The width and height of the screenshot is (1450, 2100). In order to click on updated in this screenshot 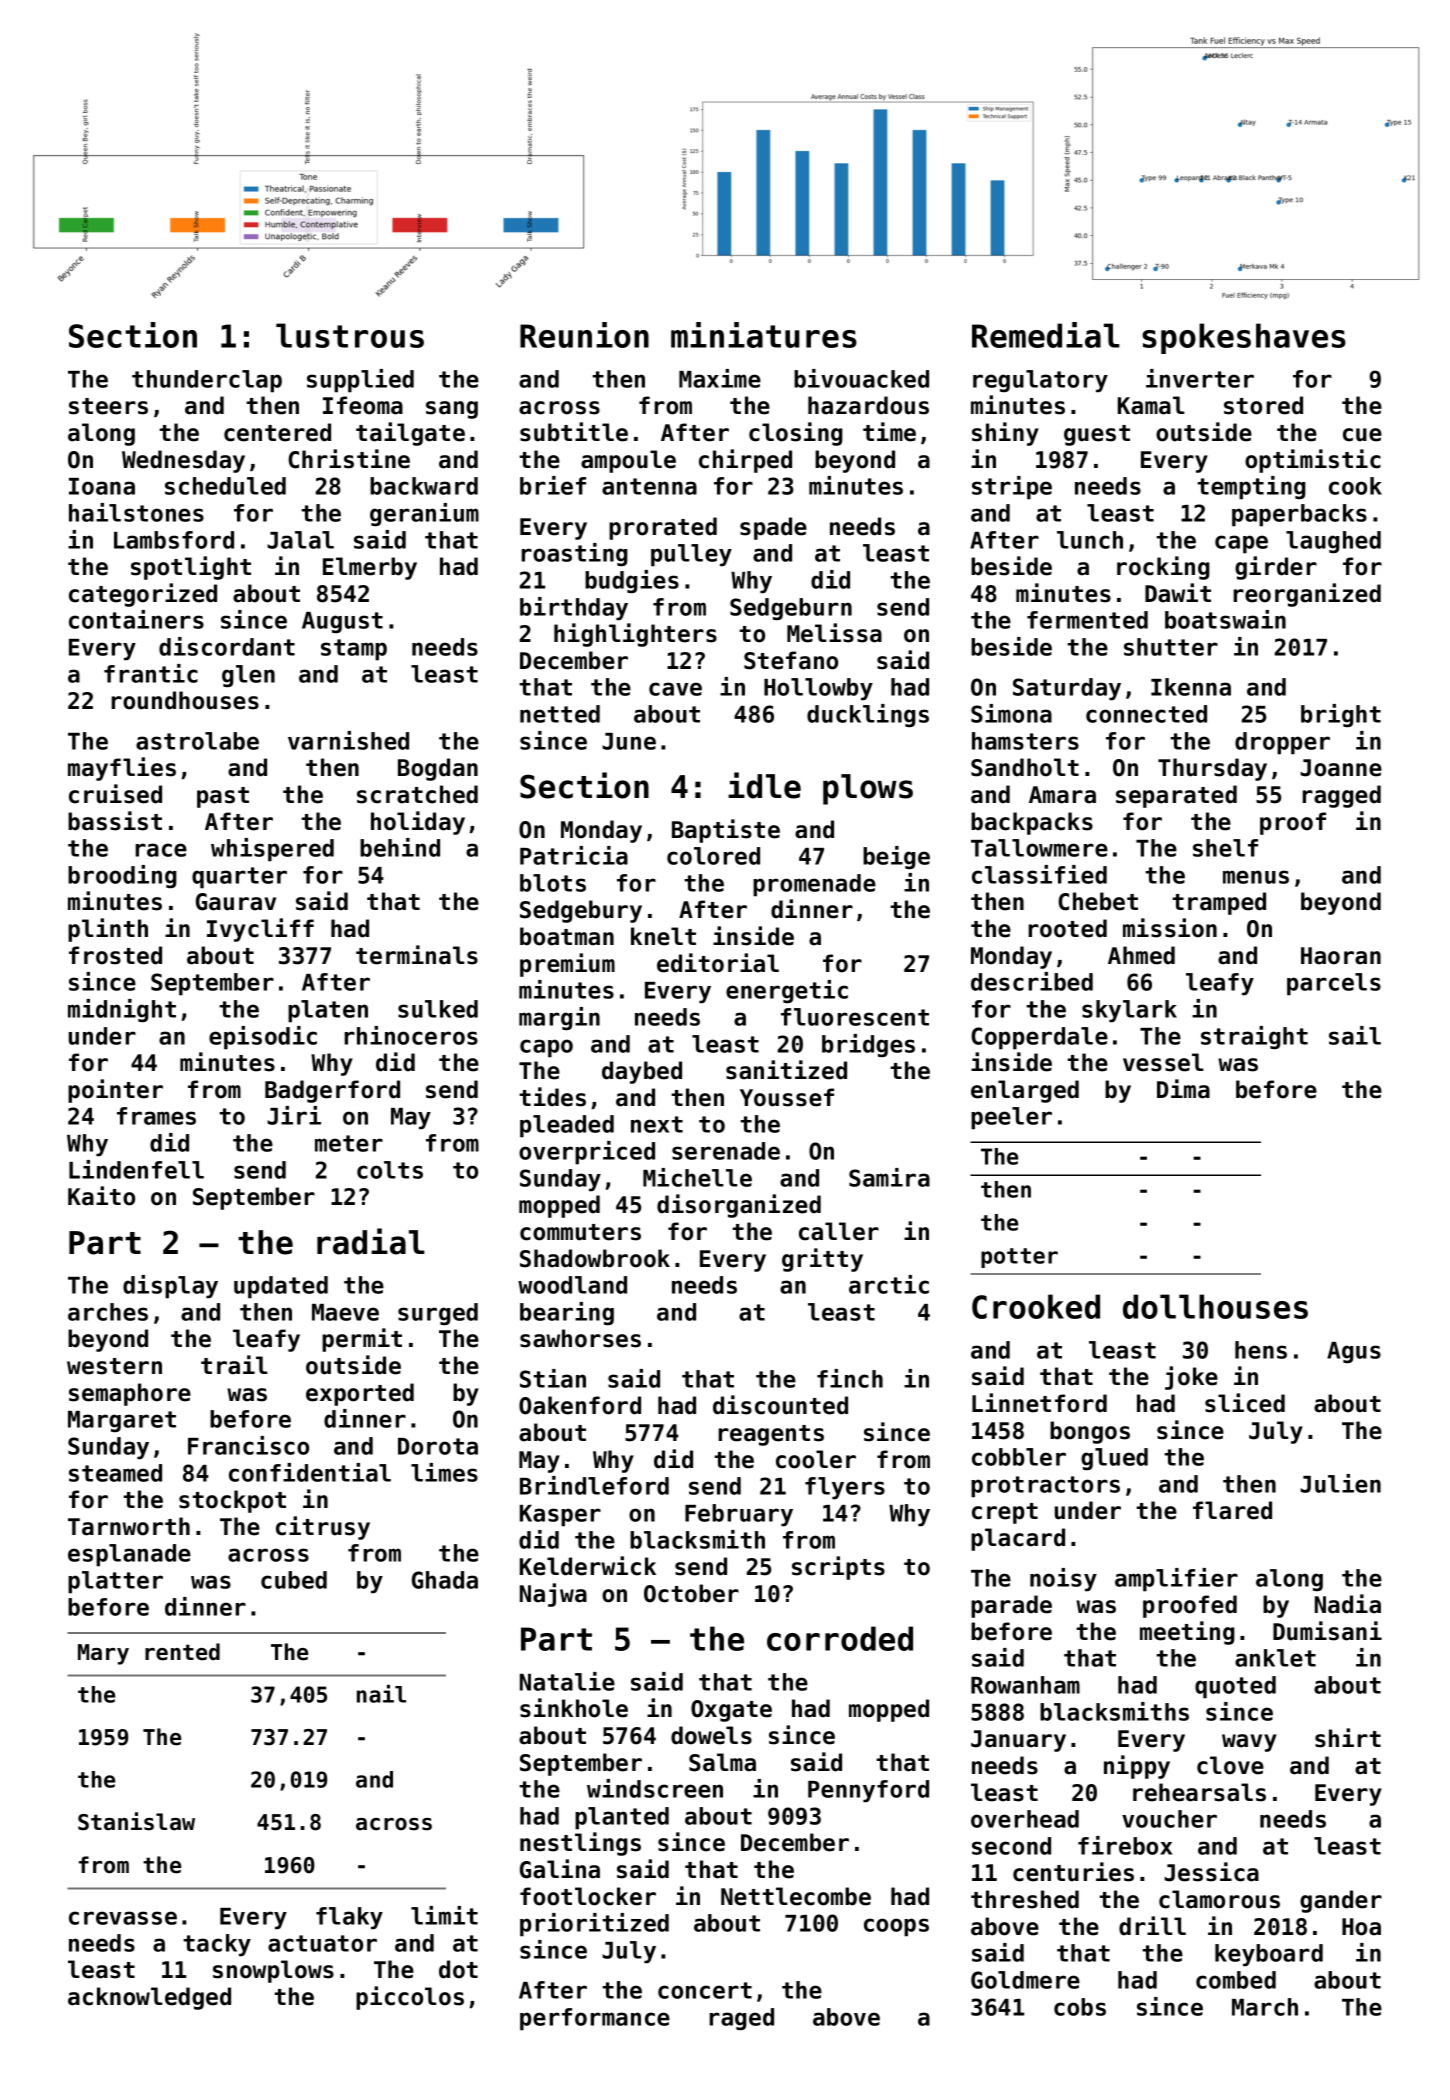, I will do `click(281, 1287)`.
